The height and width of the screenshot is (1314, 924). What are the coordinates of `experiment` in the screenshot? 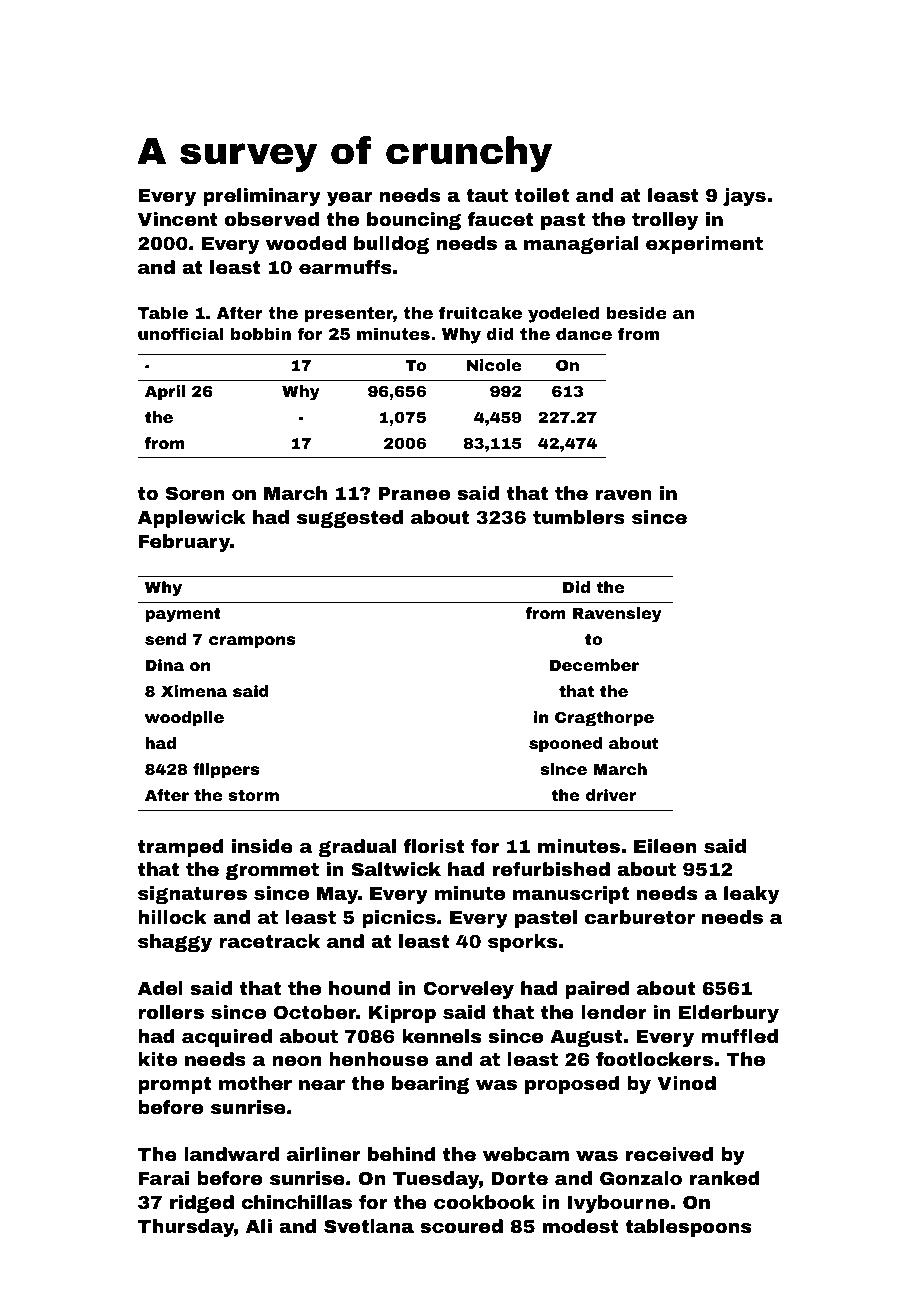 It's located at (704, 245).
